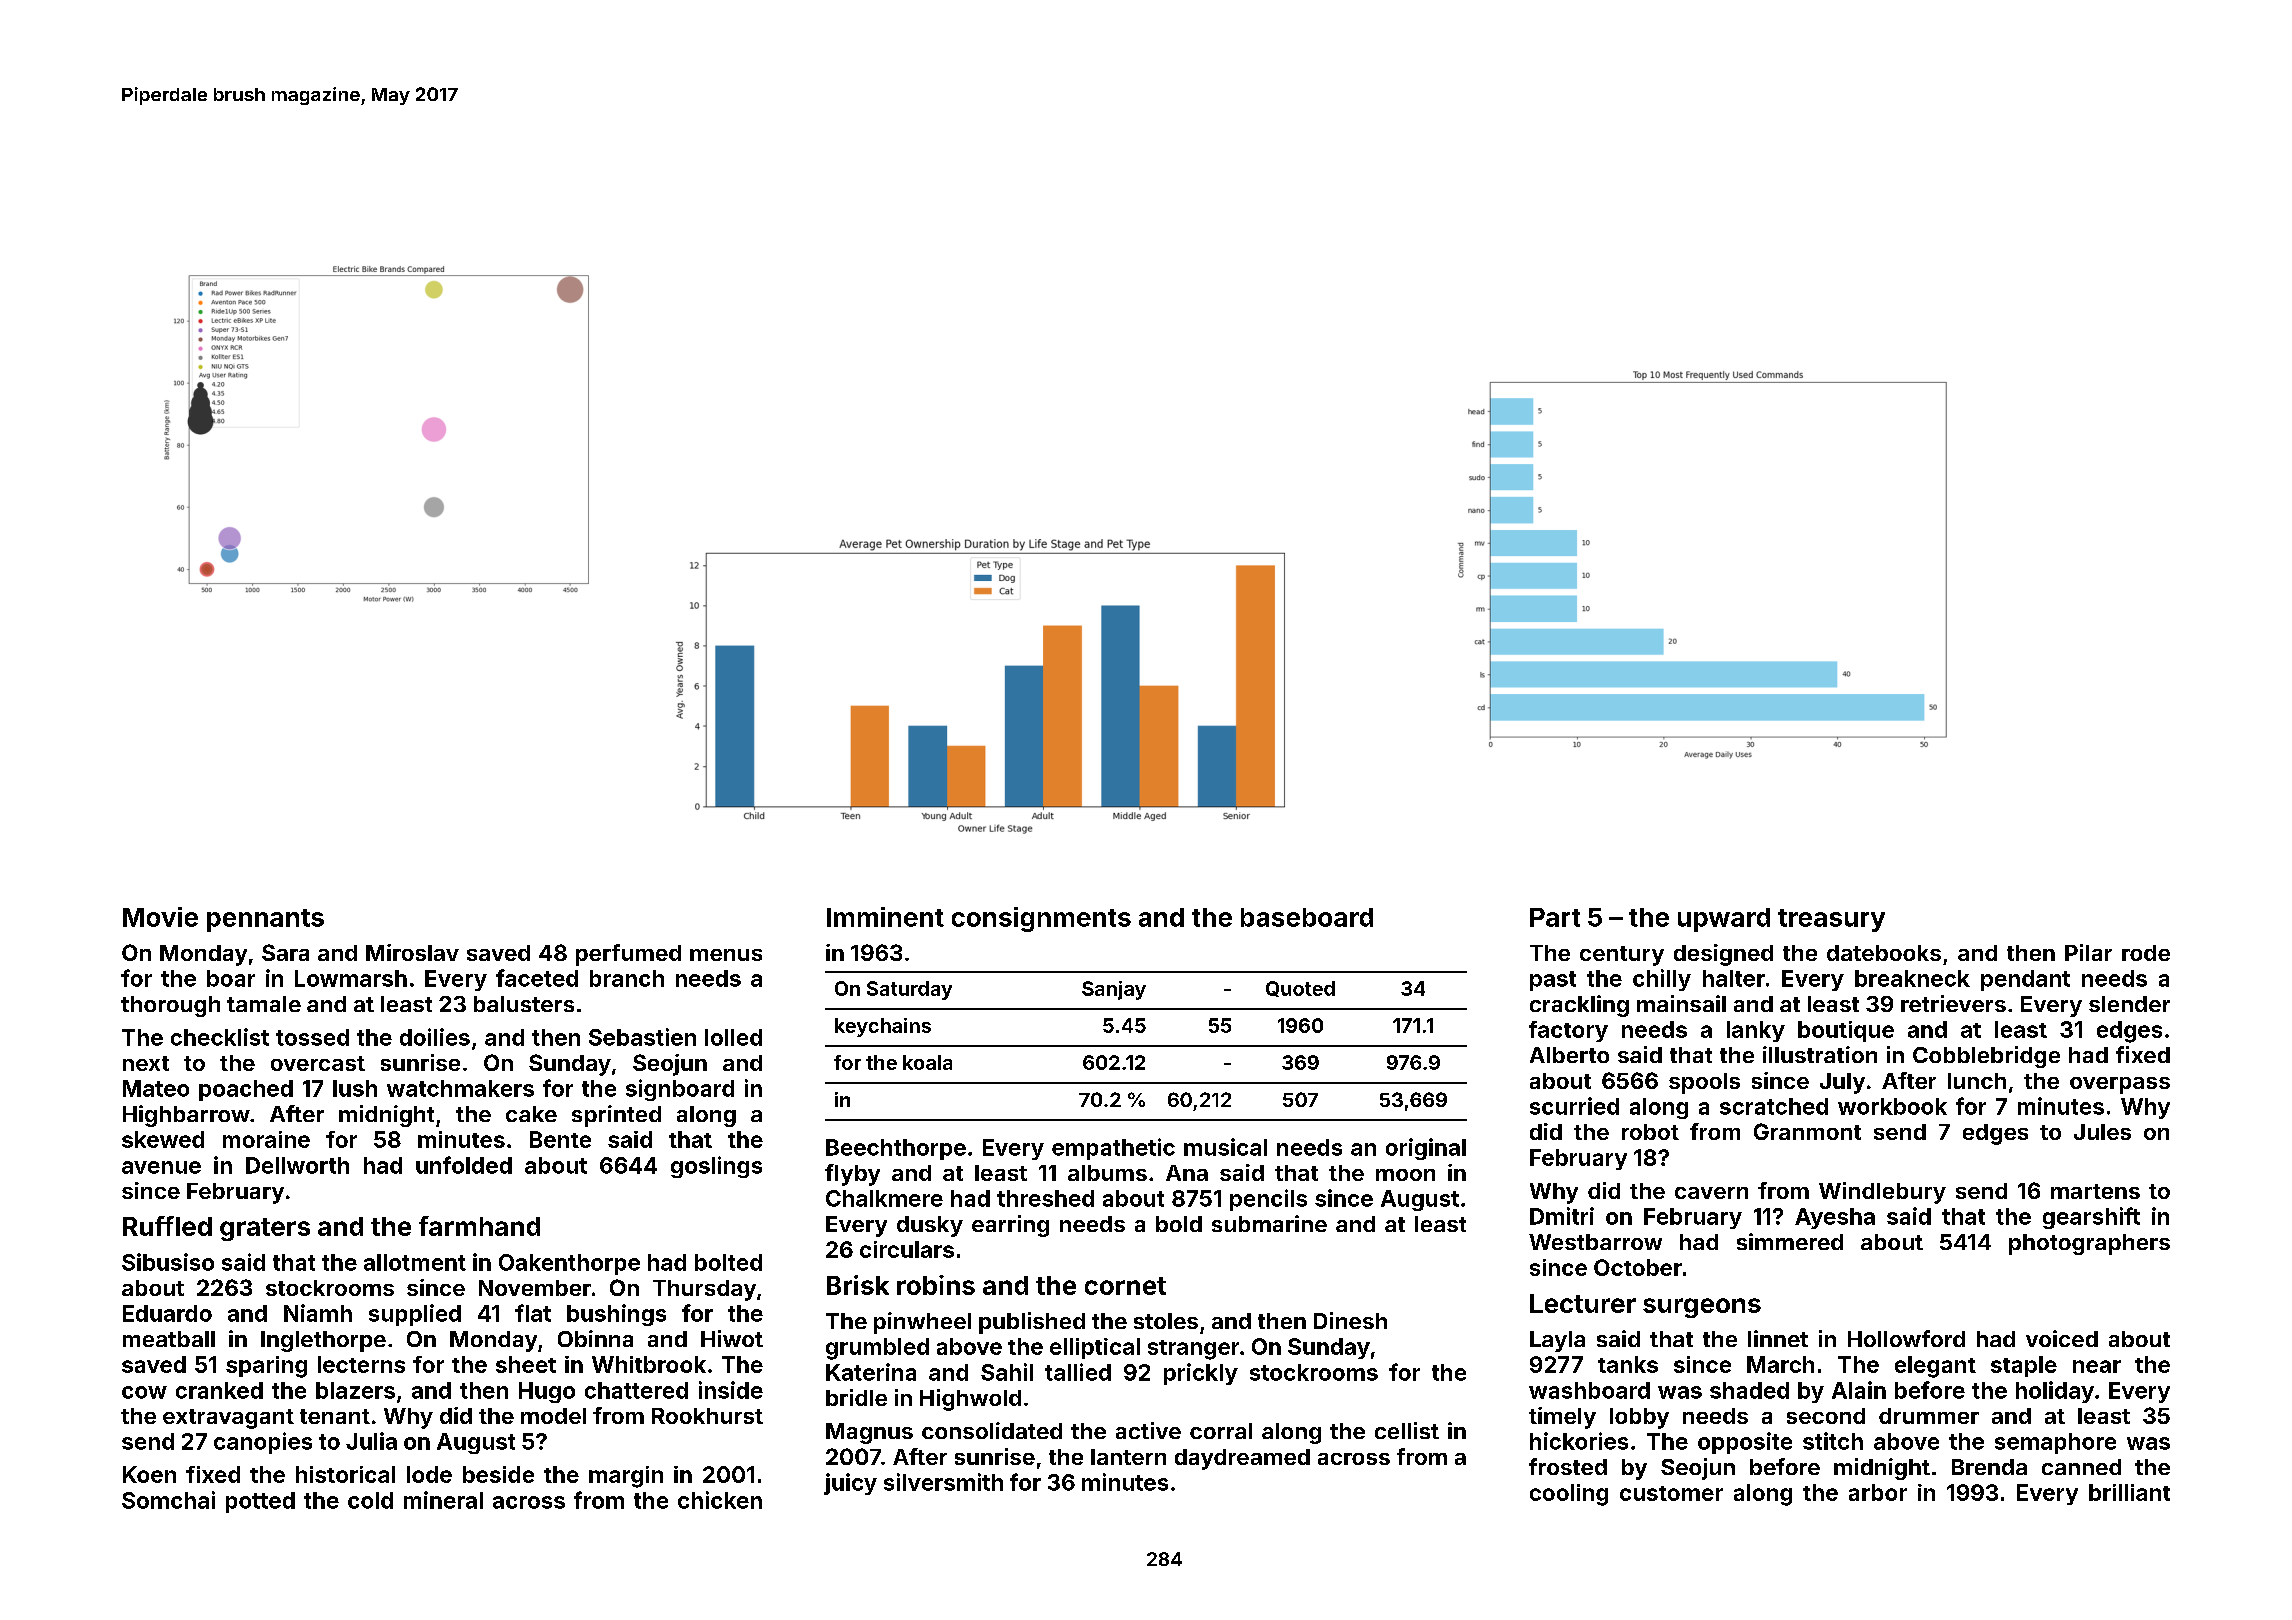 The height and width of the screenshot is (1620, 2292). Describe the element at coordinates (1041, 919) in the screenshot. I see `consignments` at that location.
